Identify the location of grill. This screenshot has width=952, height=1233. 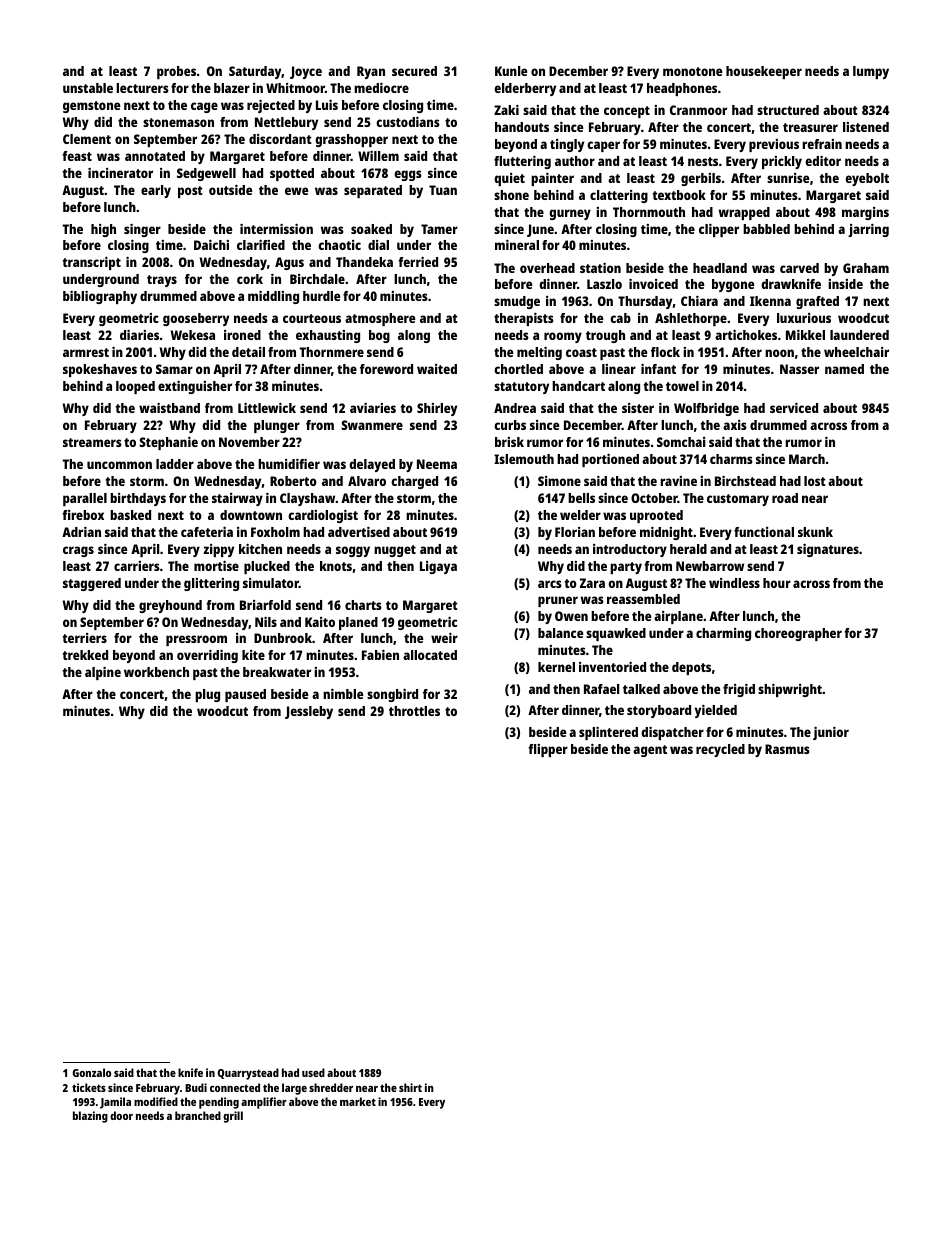
(233, 1117).
